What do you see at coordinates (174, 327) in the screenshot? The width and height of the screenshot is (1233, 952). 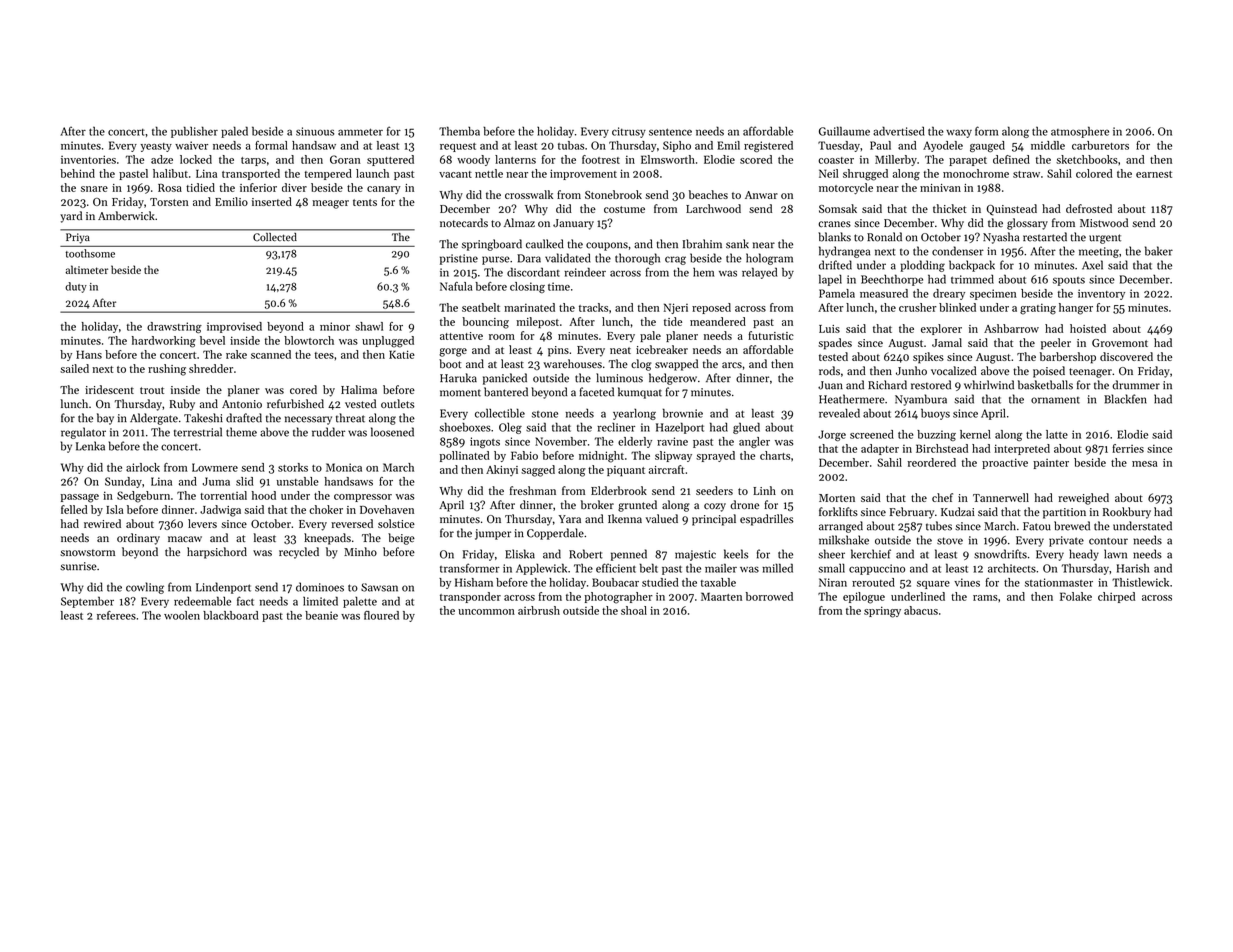 I see `drawstring` at bounding box center [174, 327].
